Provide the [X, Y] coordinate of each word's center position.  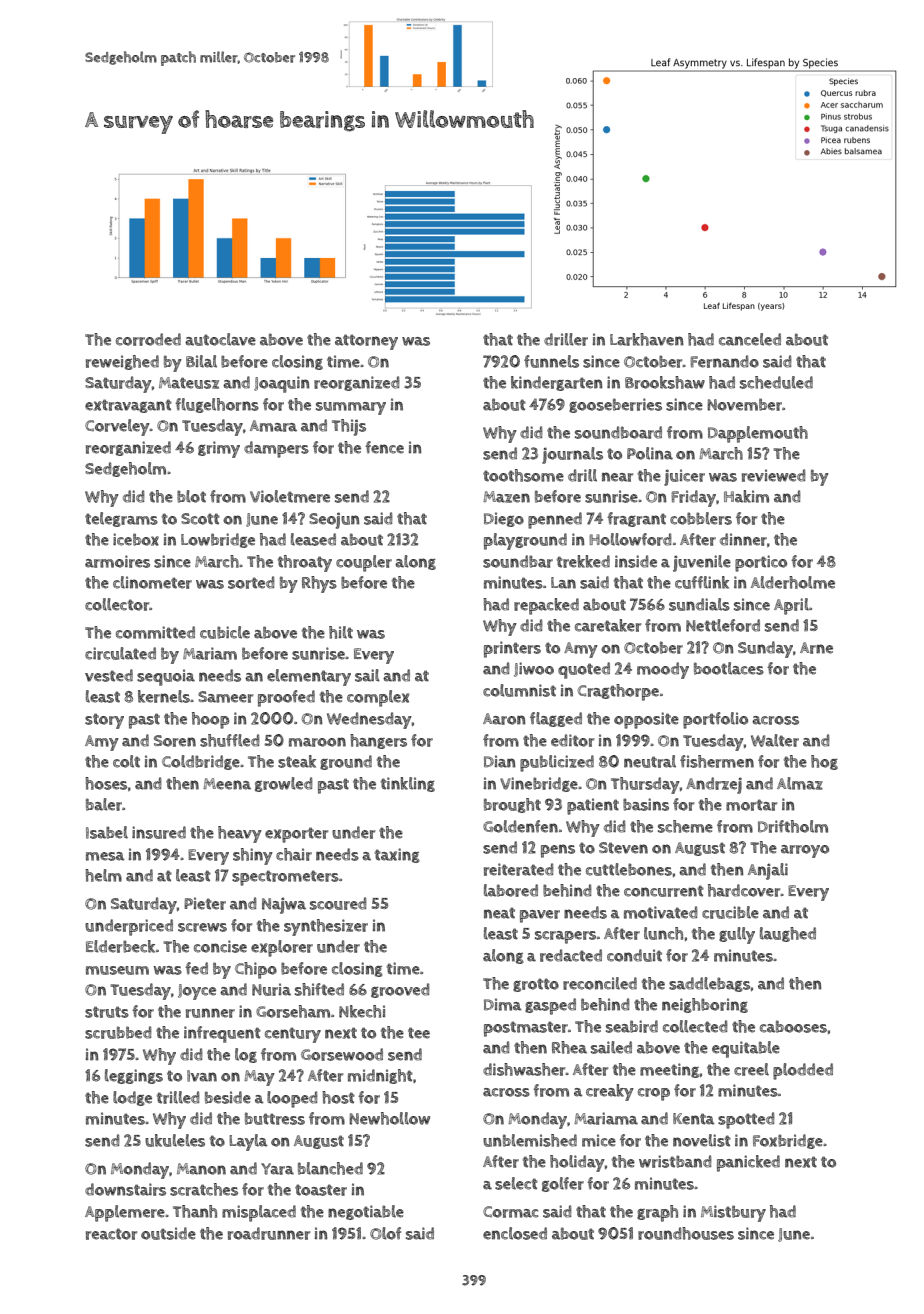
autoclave [220, 339]
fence [384, 447]
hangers [378, 741]
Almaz [800, 783]
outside [168, 1233]
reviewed [774, 475]
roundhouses [686, 1233]
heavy [240, 834]
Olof [385, 1233]
